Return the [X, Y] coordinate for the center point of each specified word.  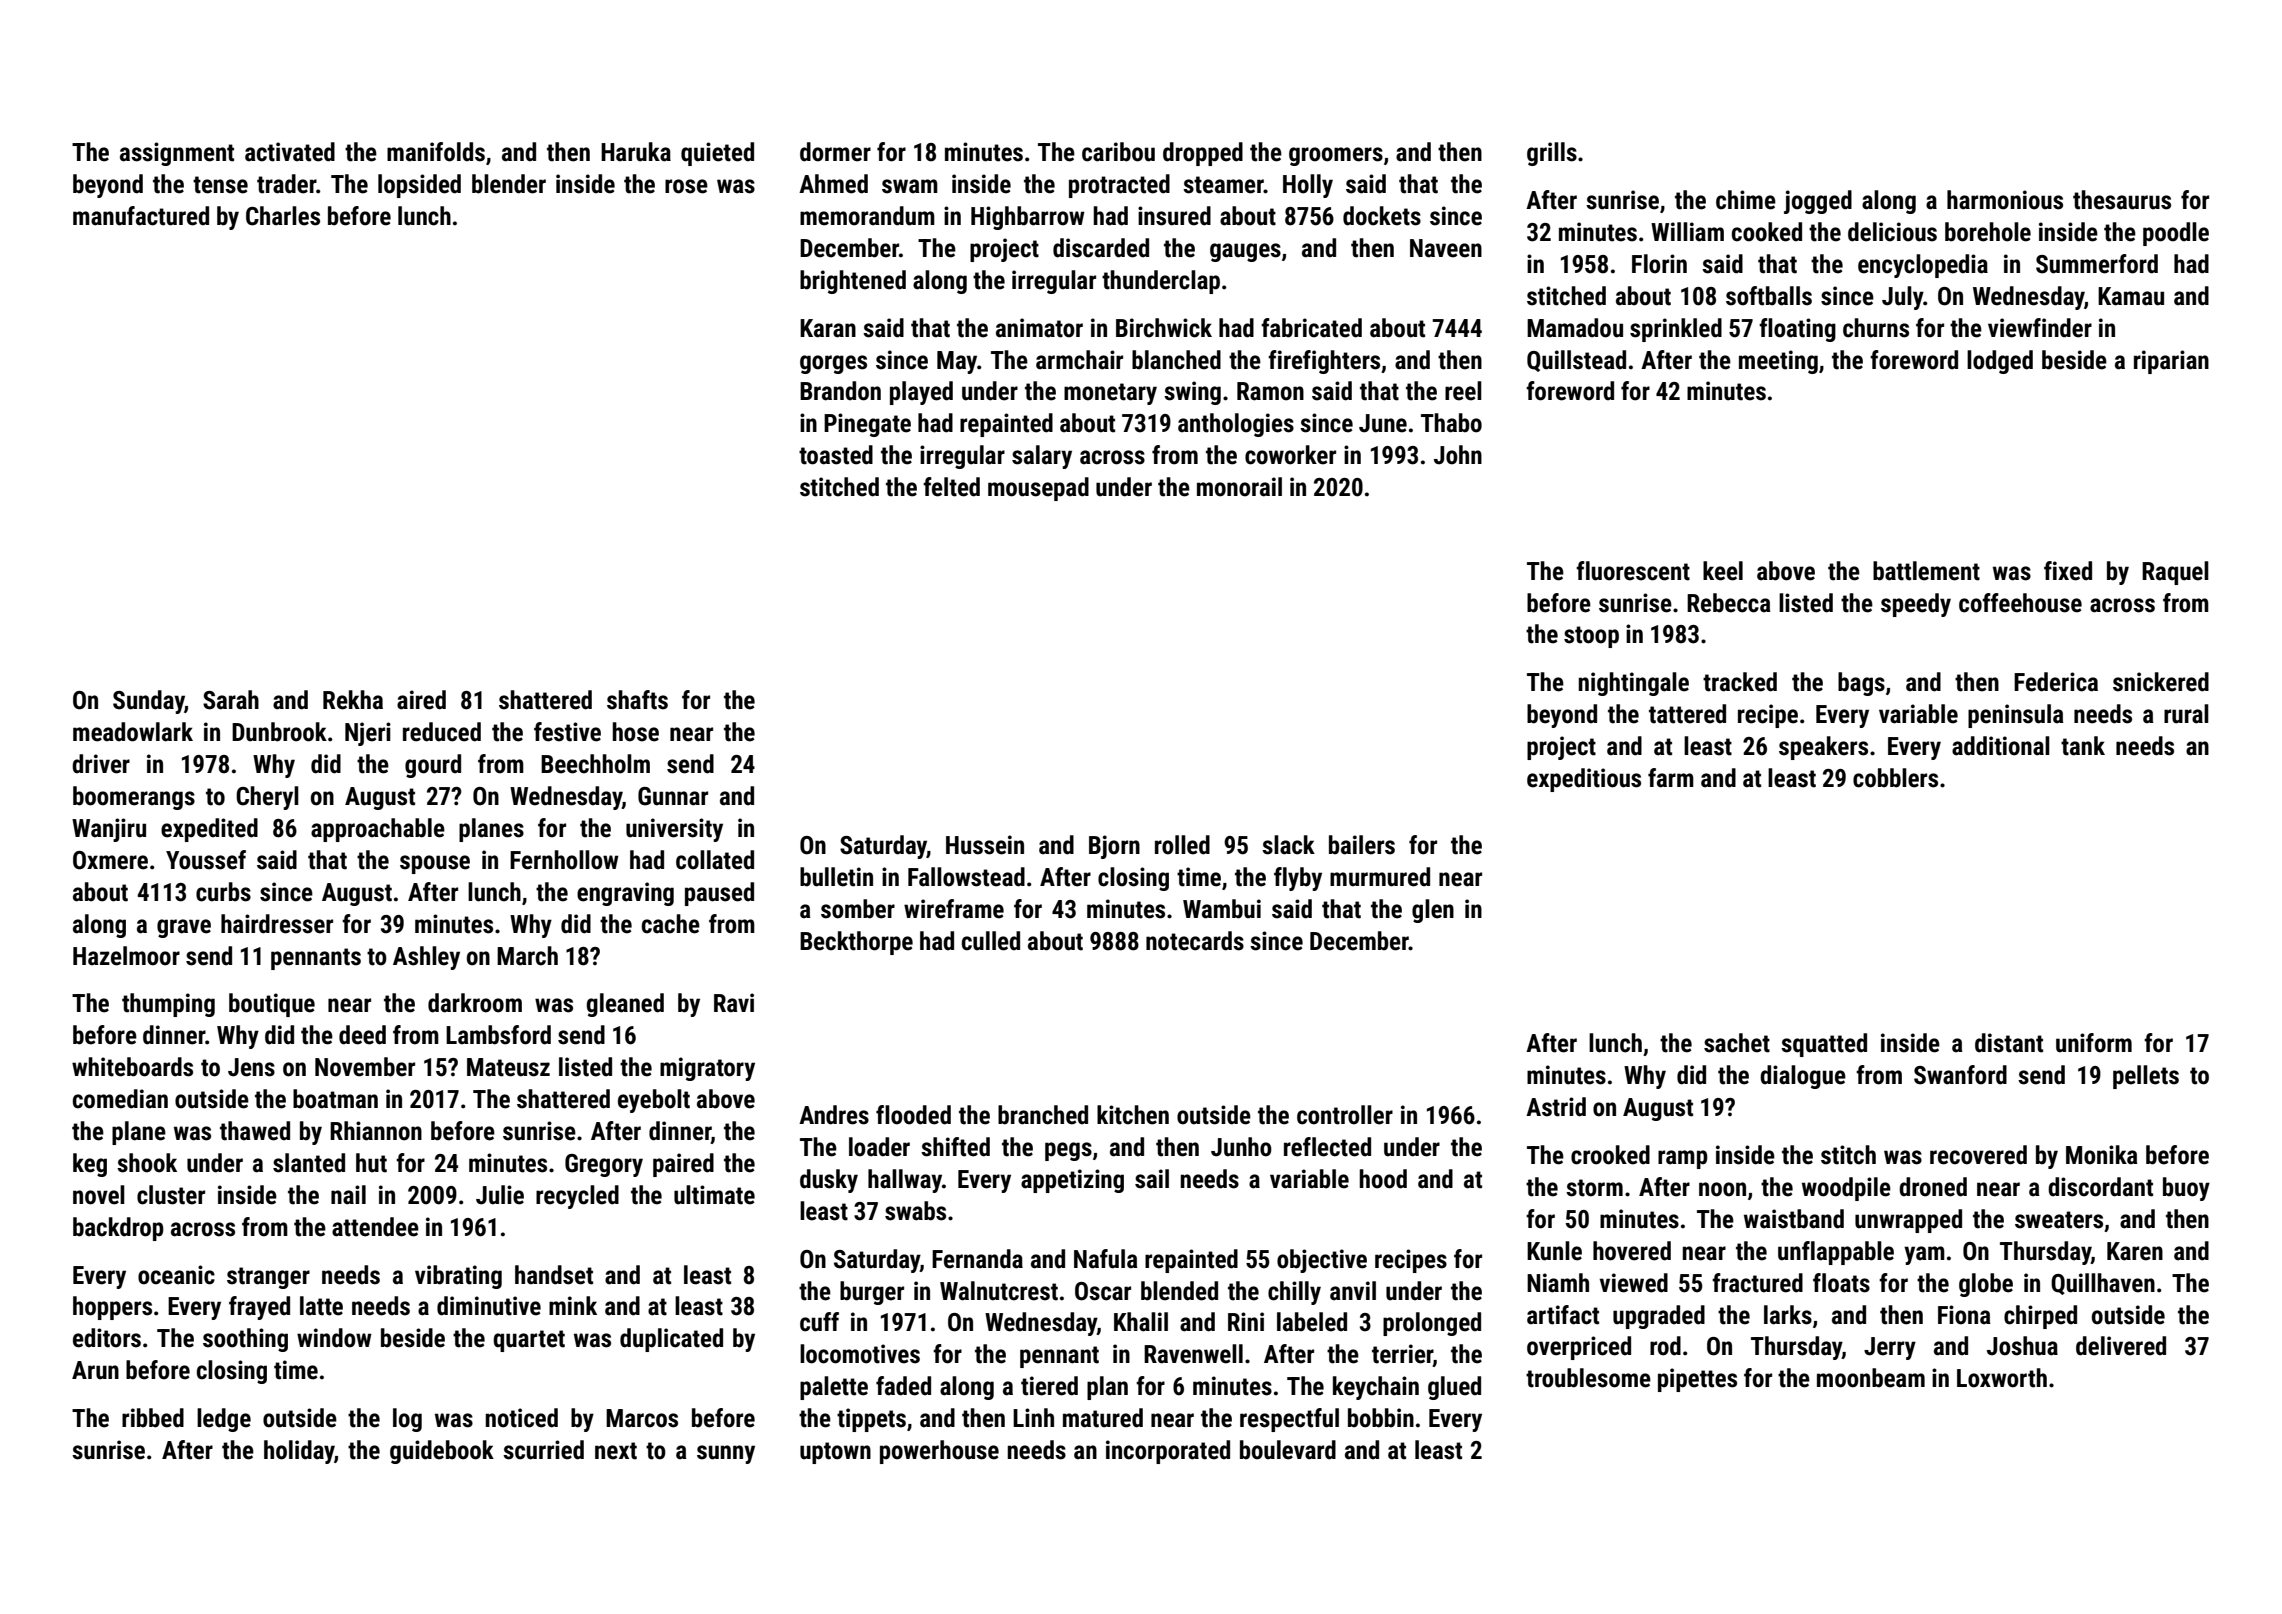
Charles [283, 216]
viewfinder [2040, 328]
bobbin [1381, 1418]
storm [1594, 1188]
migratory [707, 1069]
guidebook [442, 1452]
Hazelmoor [126, 956]
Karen [2135, 1251]
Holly [1308, 186]
